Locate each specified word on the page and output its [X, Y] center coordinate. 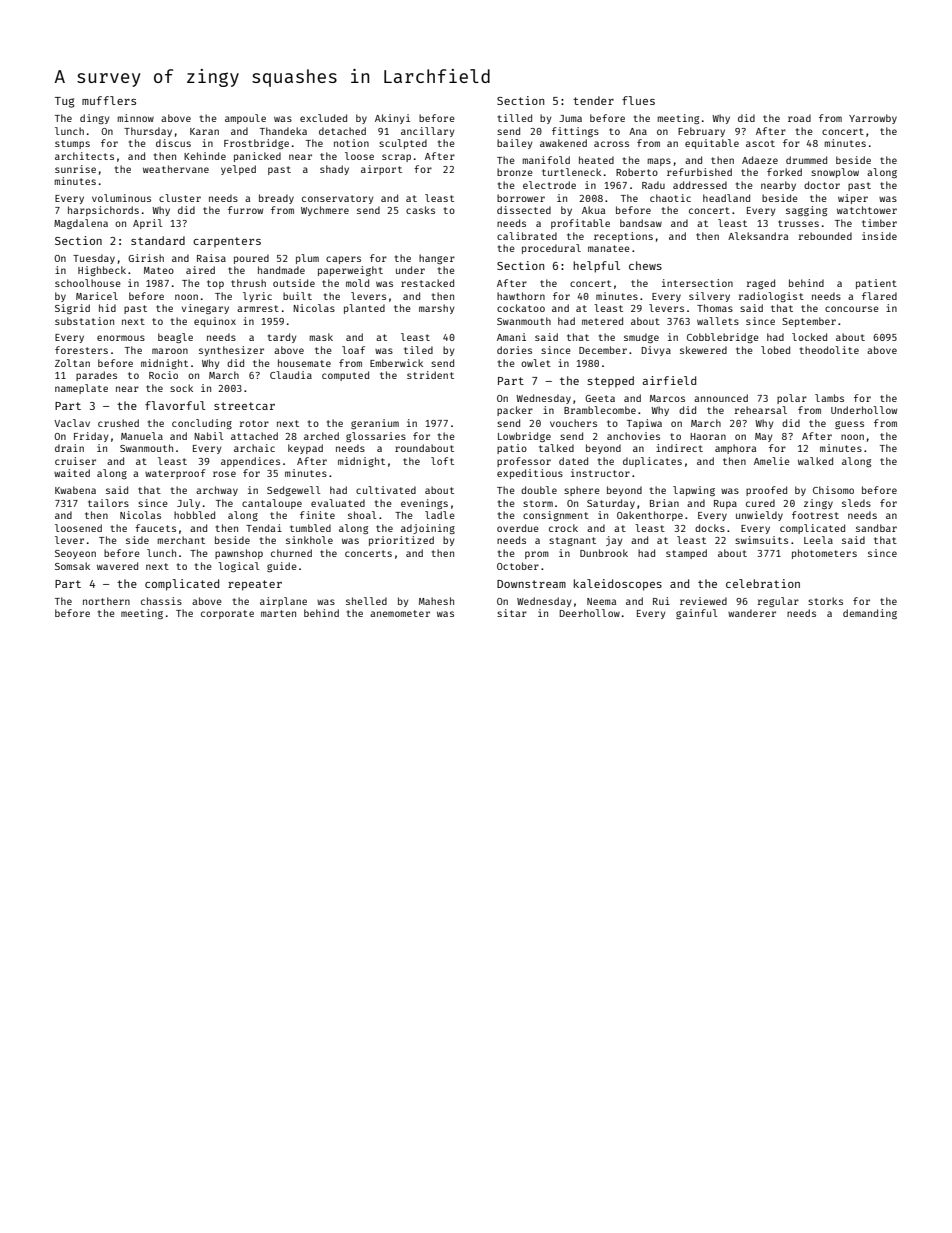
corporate [227, 614]
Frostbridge [256, 144]
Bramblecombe [600, 410]
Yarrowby [873, 119]
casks [420, 210]
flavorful [175, 405]
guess [849, 425]
